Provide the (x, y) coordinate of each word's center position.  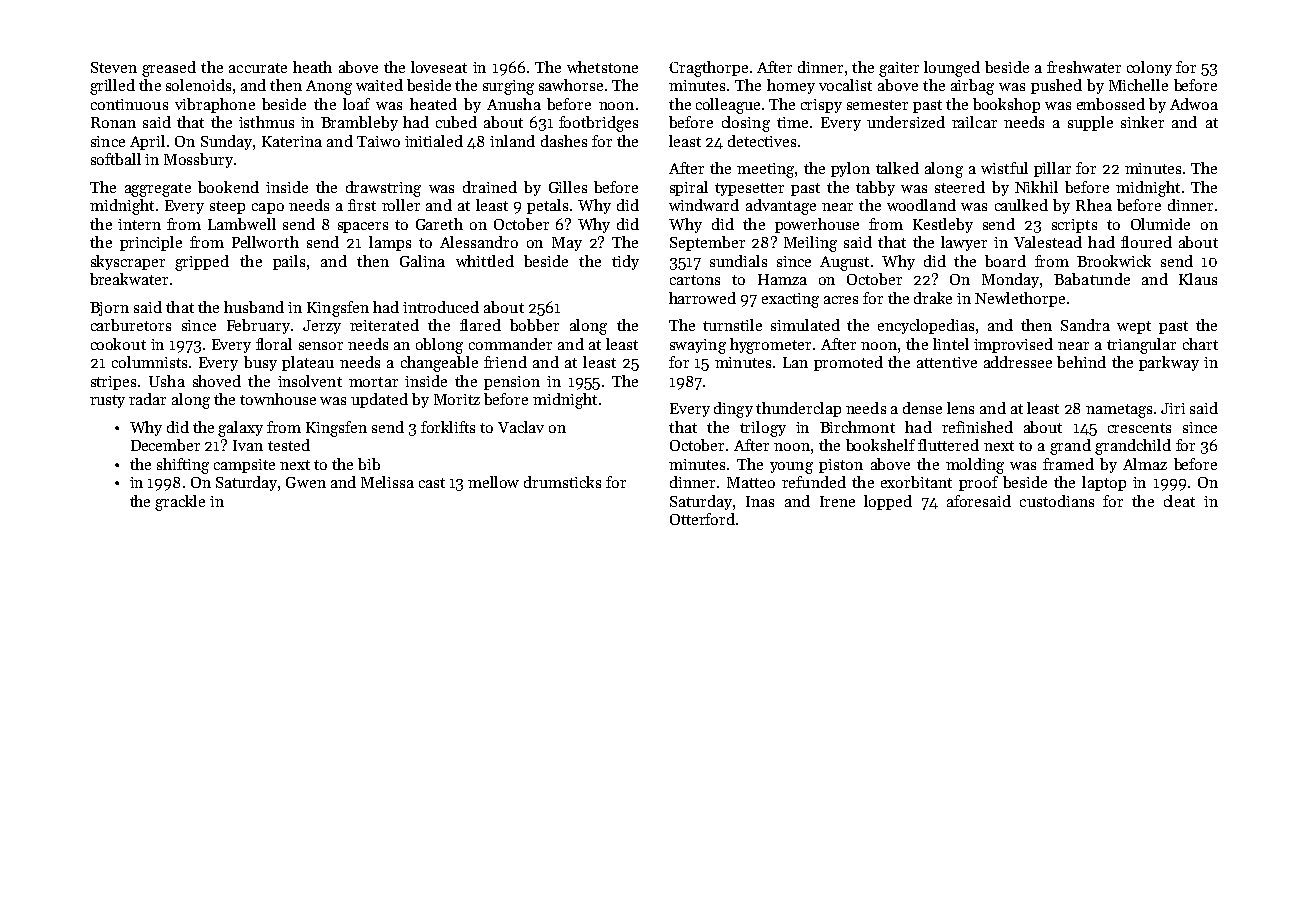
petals (547, 206)
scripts (1074, 226)
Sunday (226, 142)
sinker (1142, 122)
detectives (762, 141)
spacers (363, 227)
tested (289, 445)
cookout (118, 344)
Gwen (306, 482)
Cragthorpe (708, 69)
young (791, 468)
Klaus (1198, 279)
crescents (1139, 428)
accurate (258, 68)
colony (1149, 68)
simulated (805, 325)
